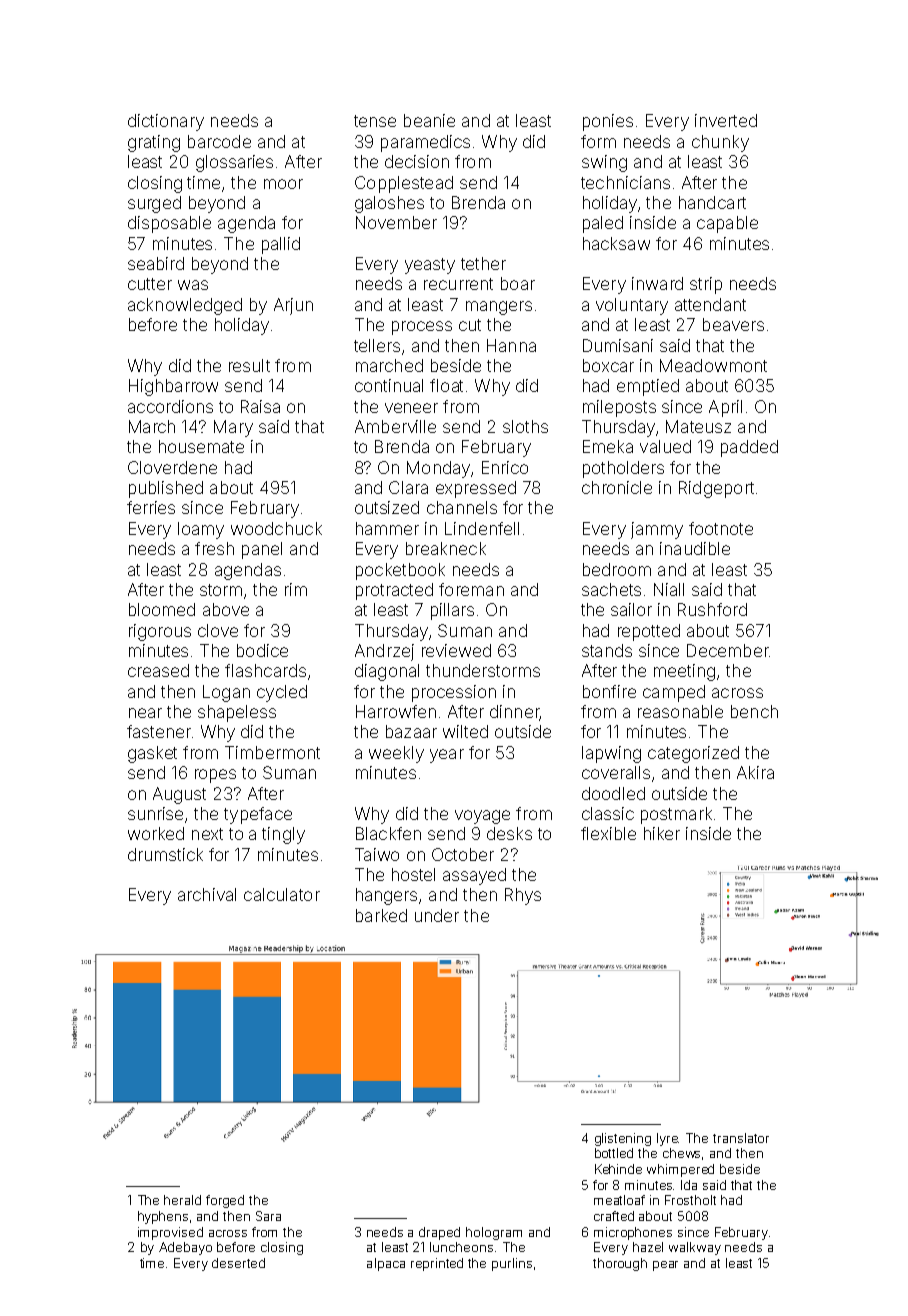 Image resolution: width=908 pixels, height=1316 pixels. I want to click on drumstick, so click(165, 854).
